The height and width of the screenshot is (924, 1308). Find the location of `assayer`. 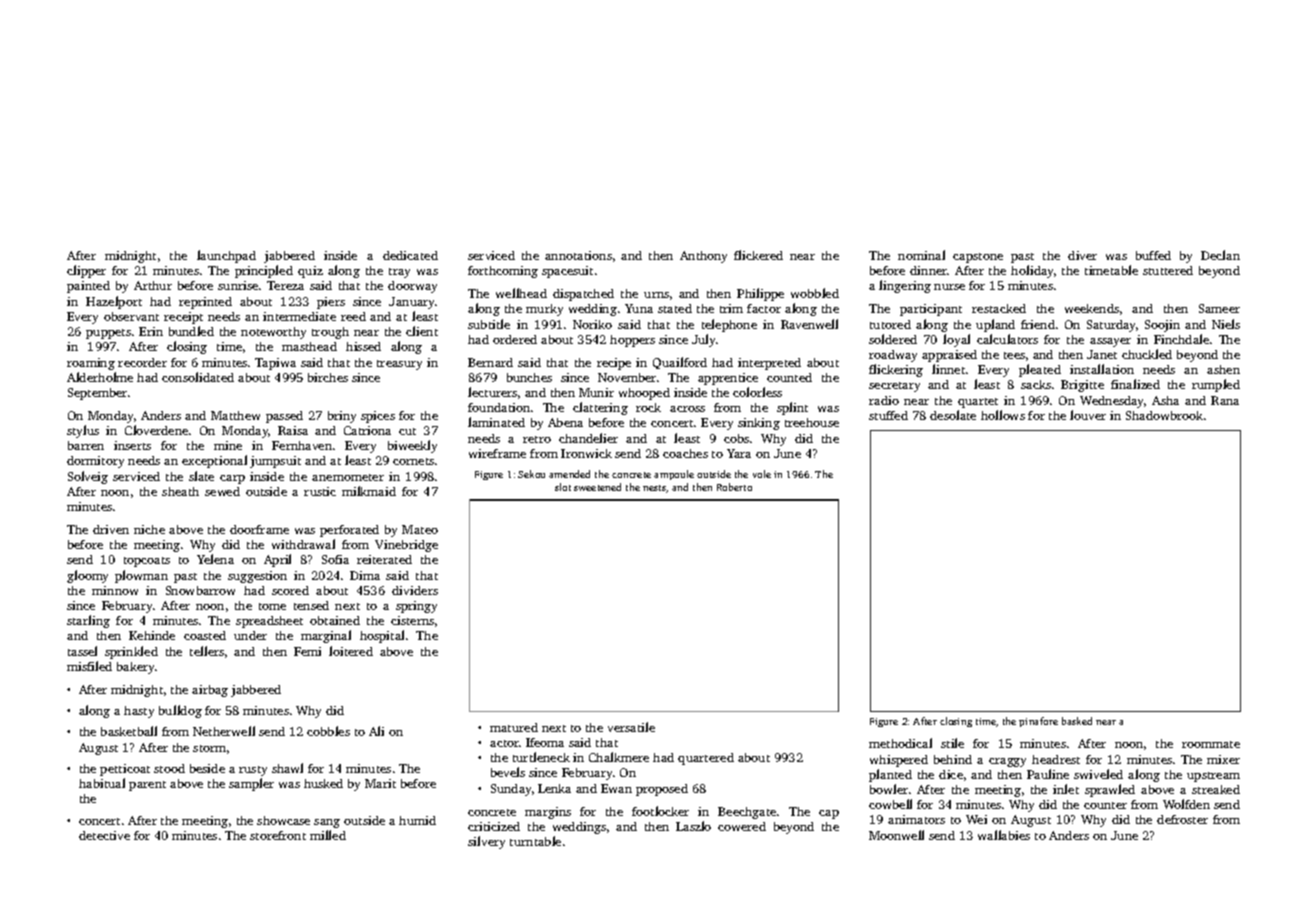

assayer is located at coordinates (1110, 342).
